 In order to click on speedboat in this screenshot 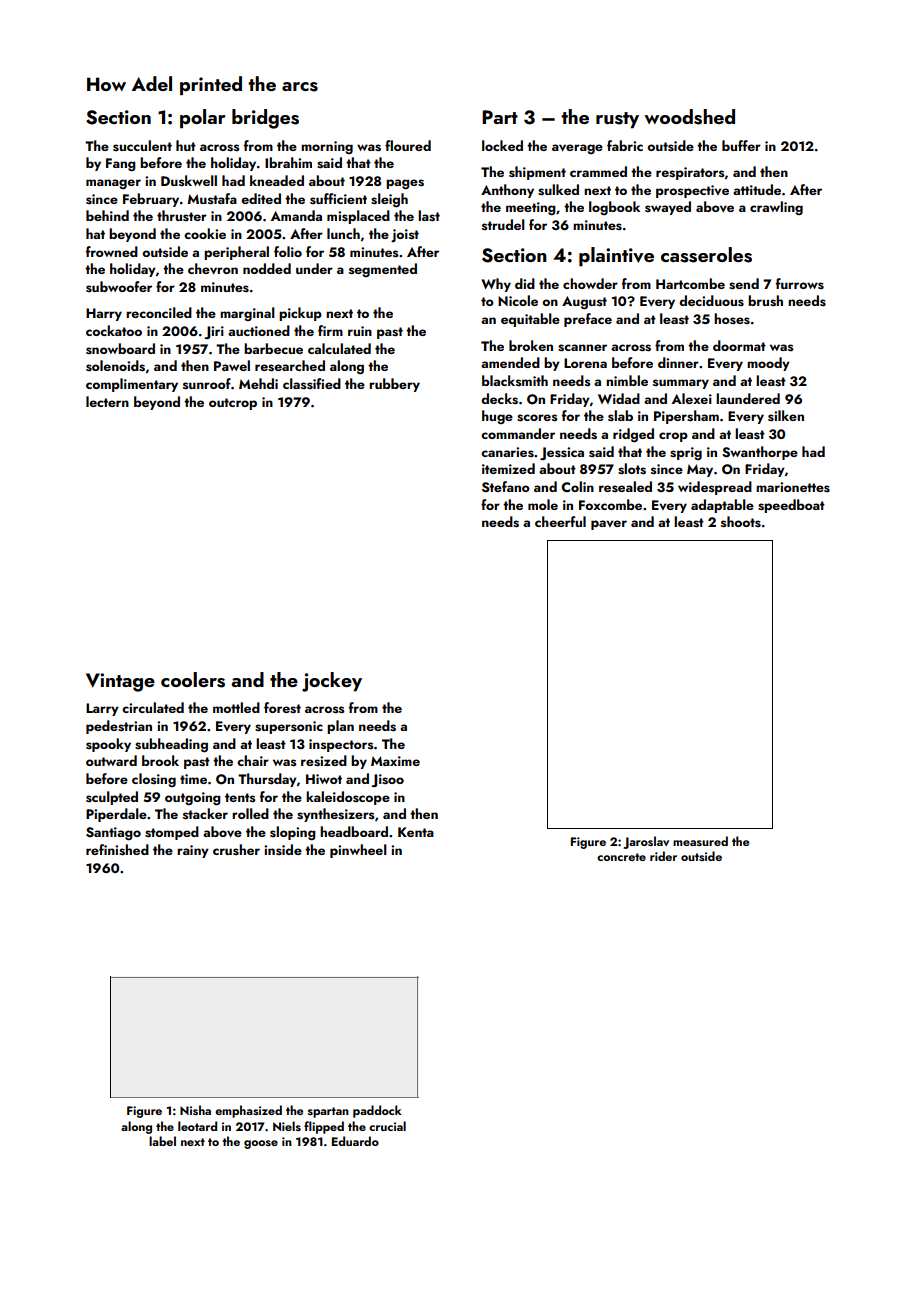, I will do `click(791, 506)`.
